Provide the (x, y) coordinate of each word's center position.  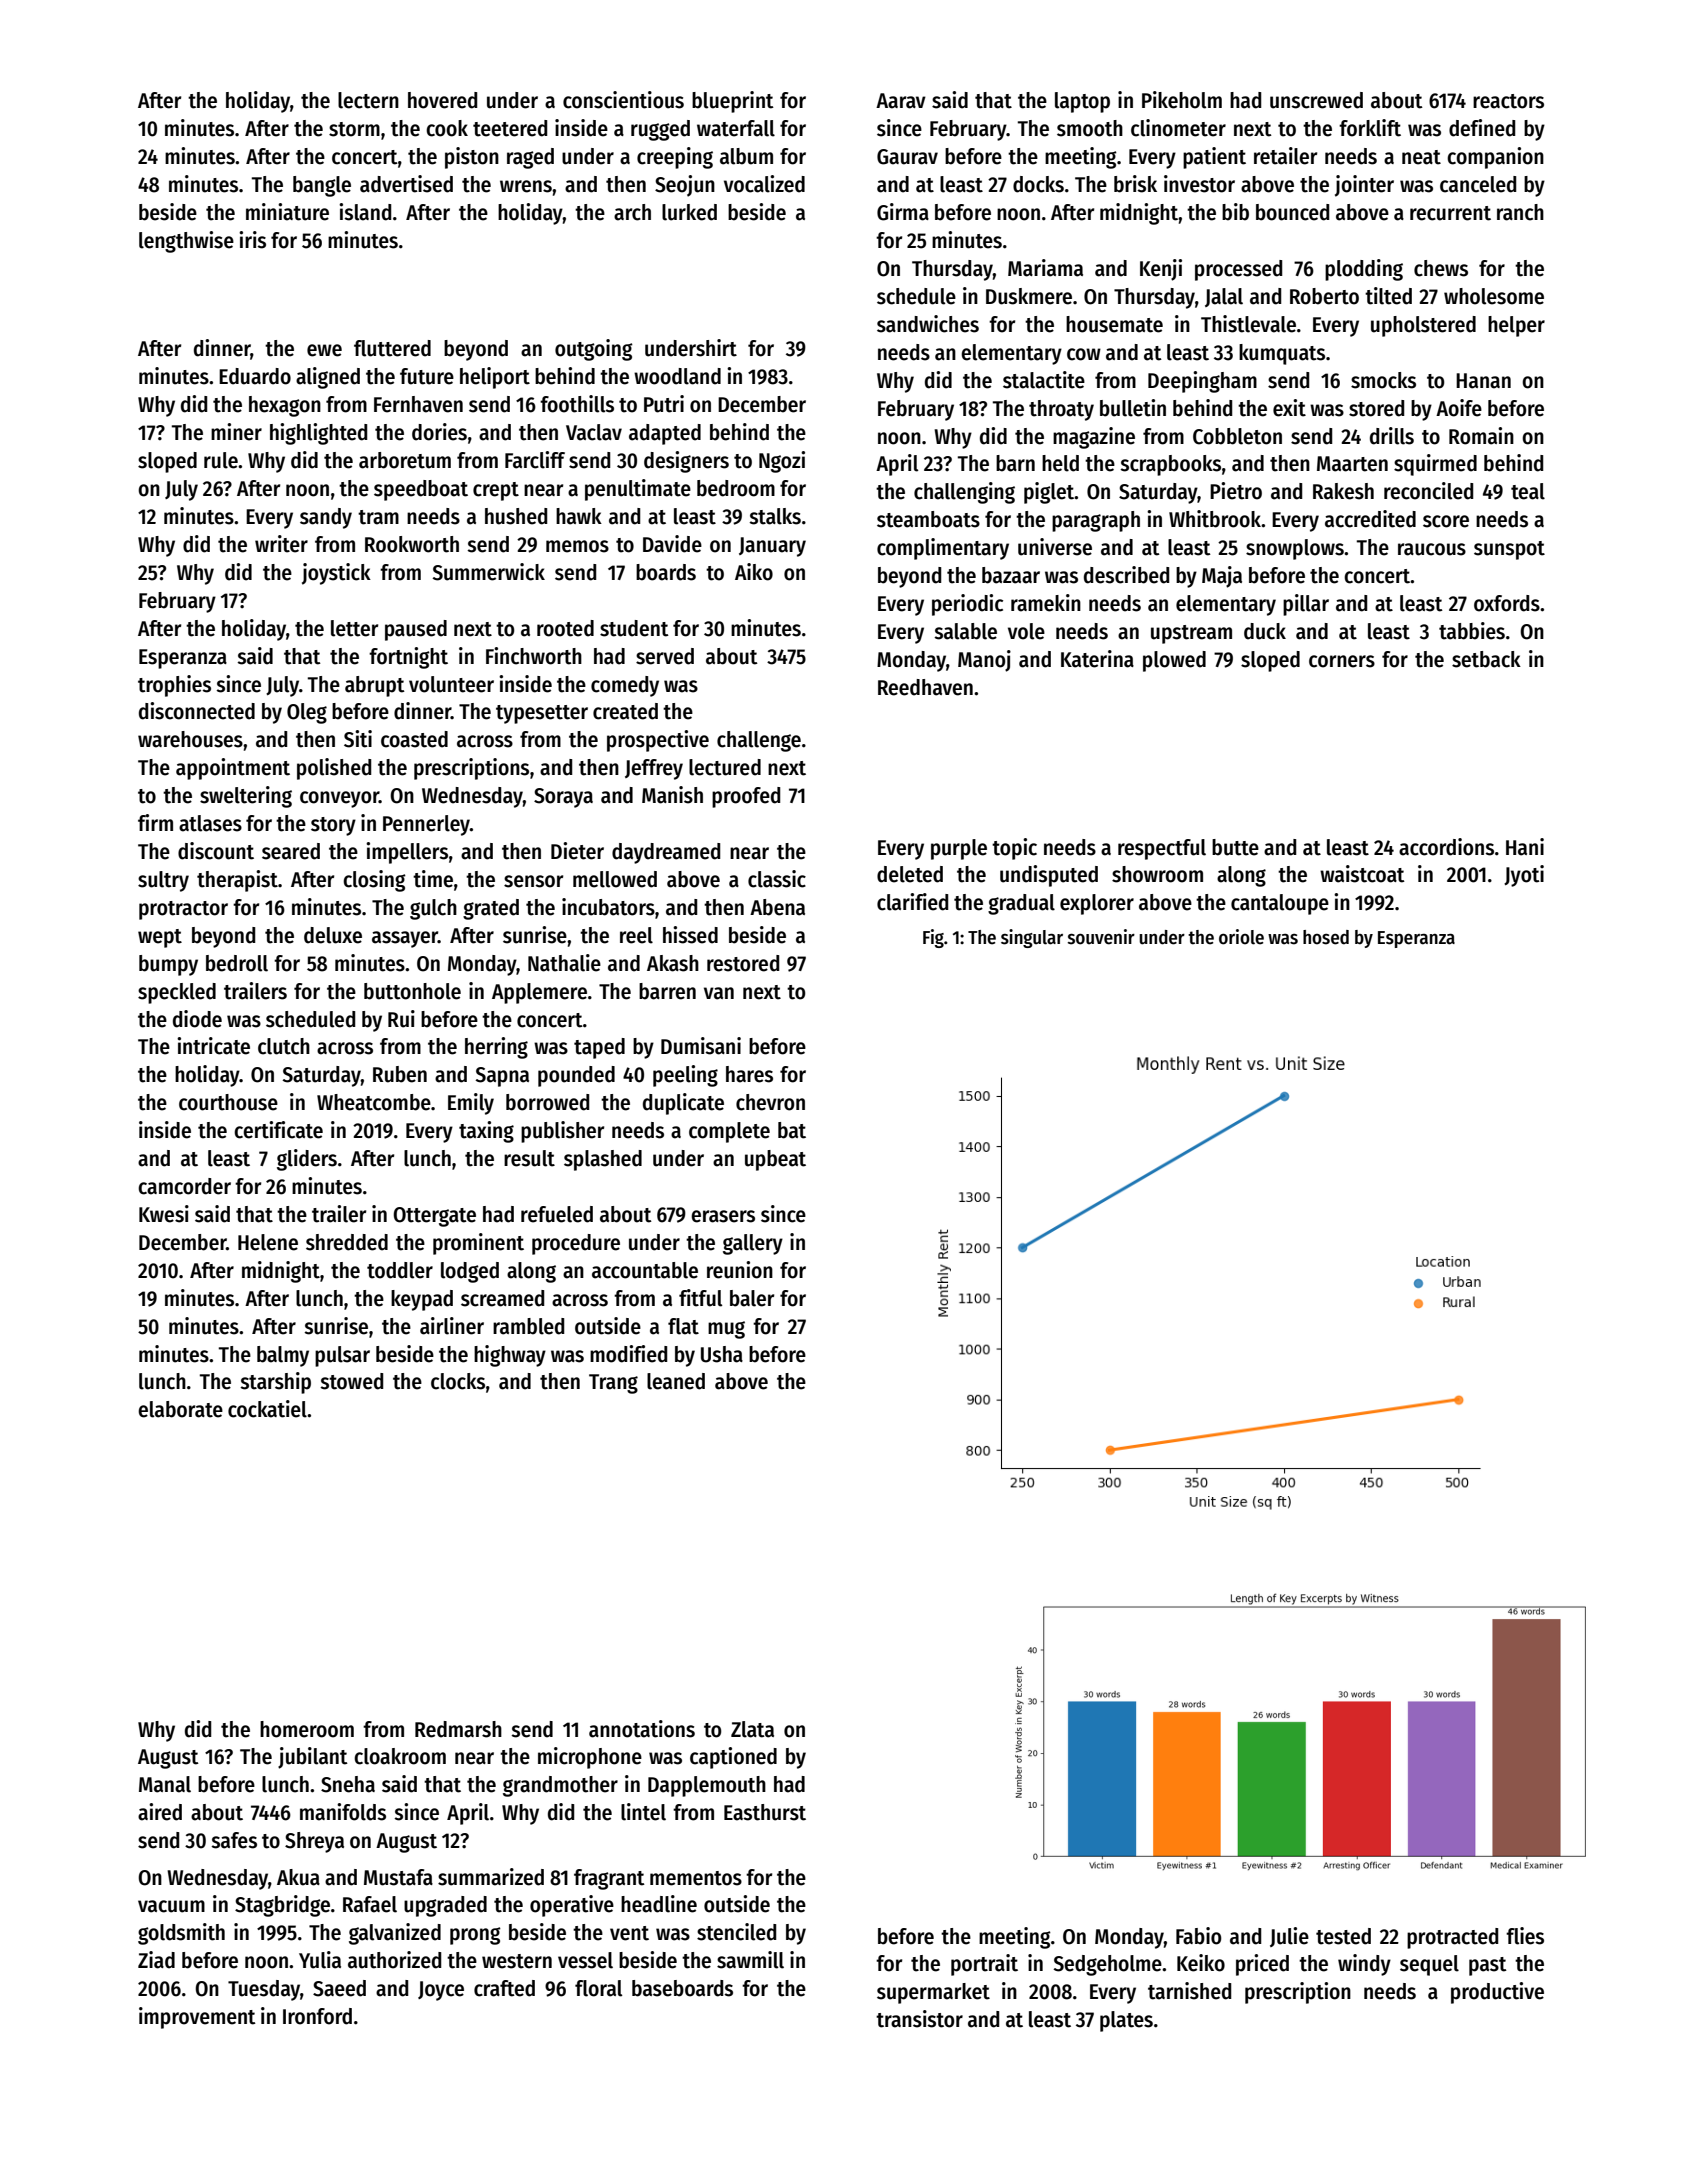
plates (1126, 2021)
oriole (1241, 937)
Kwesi (164, 1214)
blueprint (733, 102)
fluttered (392, 348)
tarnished (1189, 1991)
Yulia (320, 1960)
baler (752, 1298)
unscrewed (1316, 100)
